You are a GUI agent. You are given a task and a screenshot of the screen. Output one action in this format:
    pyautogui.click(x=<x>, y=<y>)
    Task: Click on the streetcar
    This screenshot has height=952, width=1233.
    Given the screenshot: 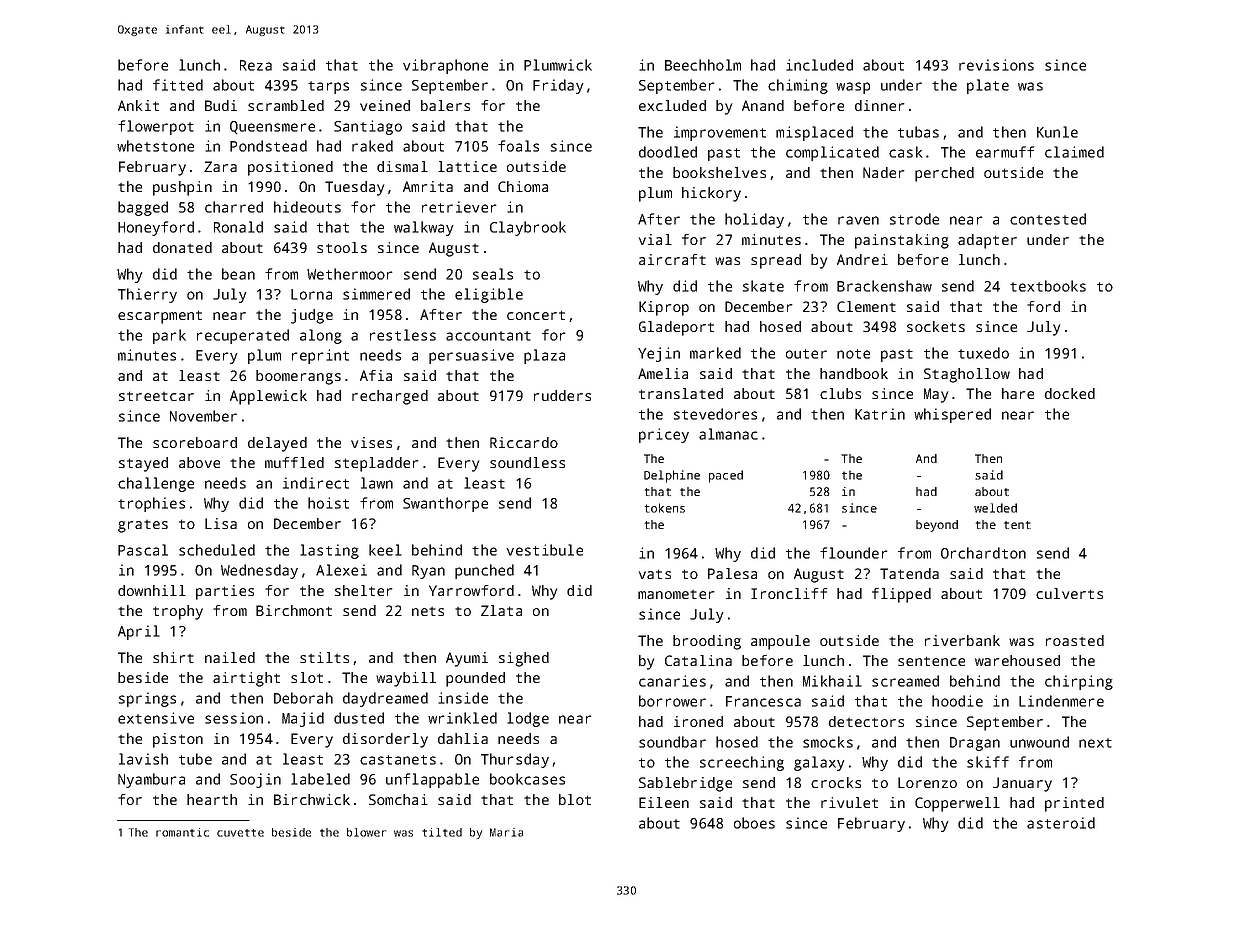 What is the action you would take?
    pyautogui.click(x=156, y=396)
